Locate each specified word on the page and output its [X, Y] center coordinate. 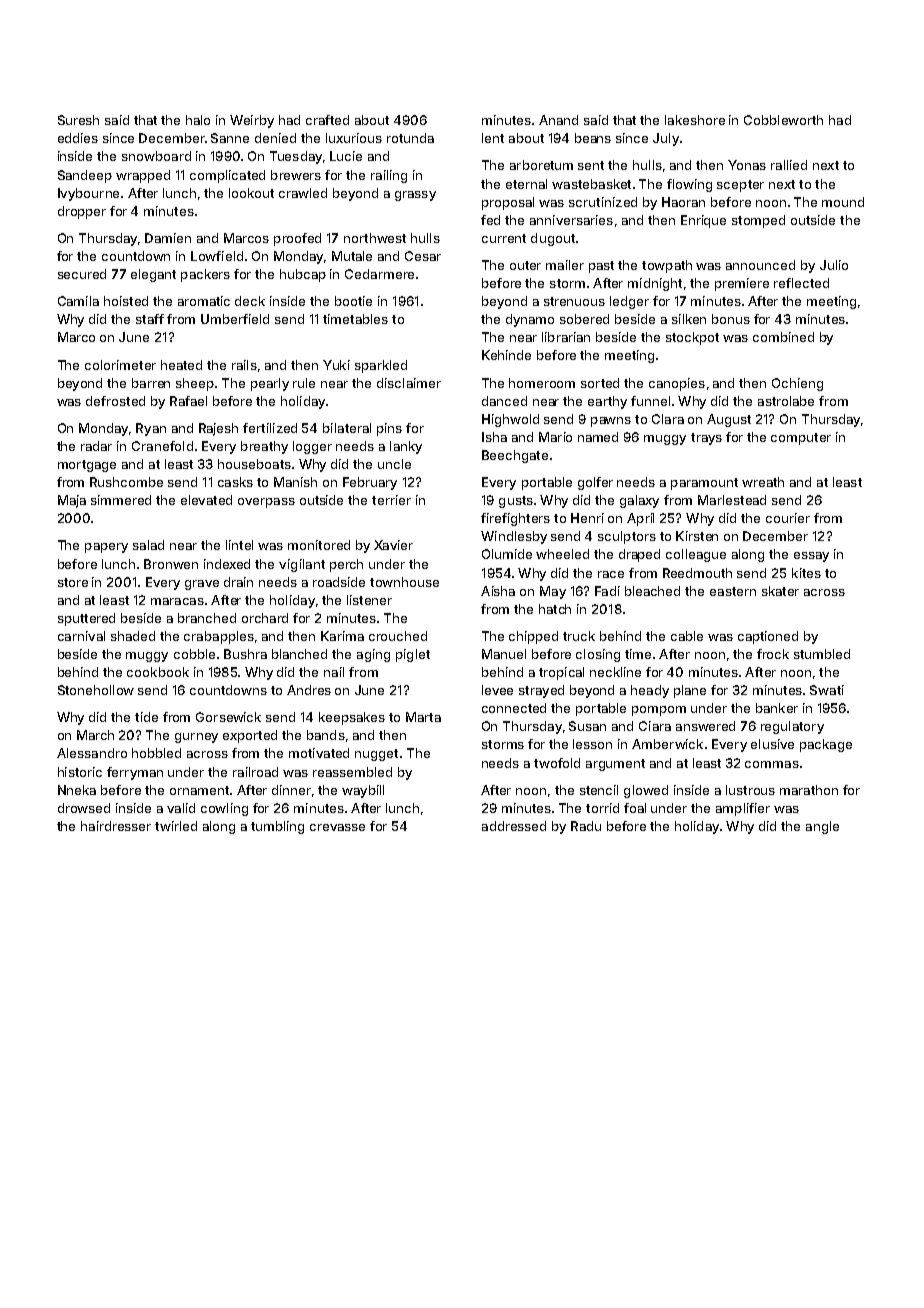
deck [250, 301]
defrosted [115, 401]
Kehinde [506, 355]
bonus [731, 319]
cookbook [158, 672]
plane [690, 691]
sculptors [627, 537]
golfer [595, 483]
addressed [514, 826]
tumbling [277, 827]
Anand [558, 120]
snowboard [156, 156]
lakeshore [695, 120]
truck [579, 636]
